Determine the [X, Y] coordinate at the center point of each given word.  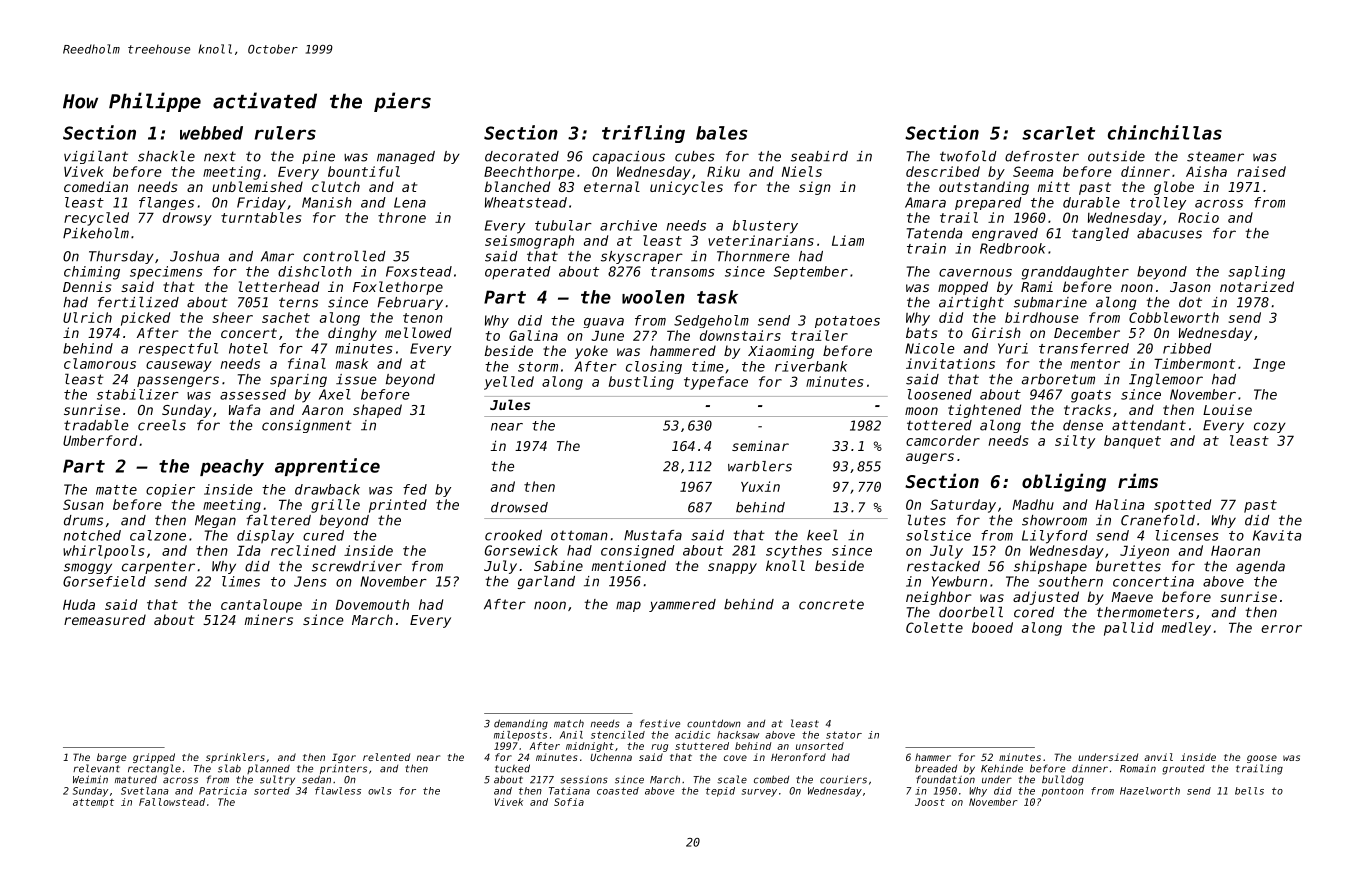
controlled [344, 256]
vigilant [96, 157]
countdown [714, 723]
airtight [971, 303]
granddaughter [1075, 273]
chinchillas [1165, 132]
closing [654, 367]
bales [722, 133]
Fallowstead [172, 802]
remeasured [105, 619]
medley [1186, 629]
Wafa [245, 409]
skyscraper [642, 257]
